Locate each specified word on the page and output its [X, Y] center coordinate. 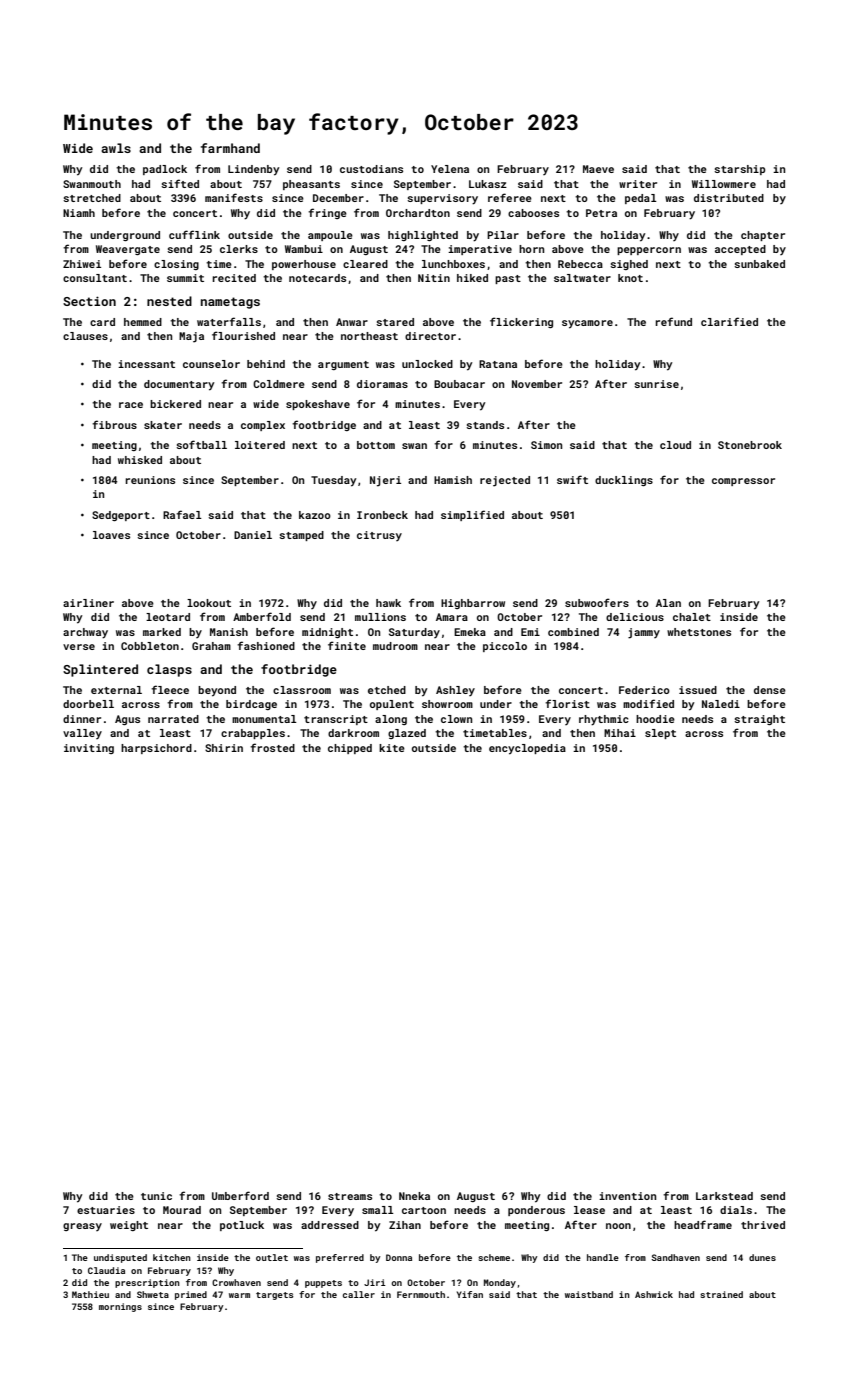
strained [721, 1294]
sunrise [656, 384]
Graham [211, 646]
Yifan [470, 1294]
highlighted [423, 236]
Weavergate [128, 250]
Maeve [598, 169]
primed [191, 1295]
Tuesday [334, 481]
